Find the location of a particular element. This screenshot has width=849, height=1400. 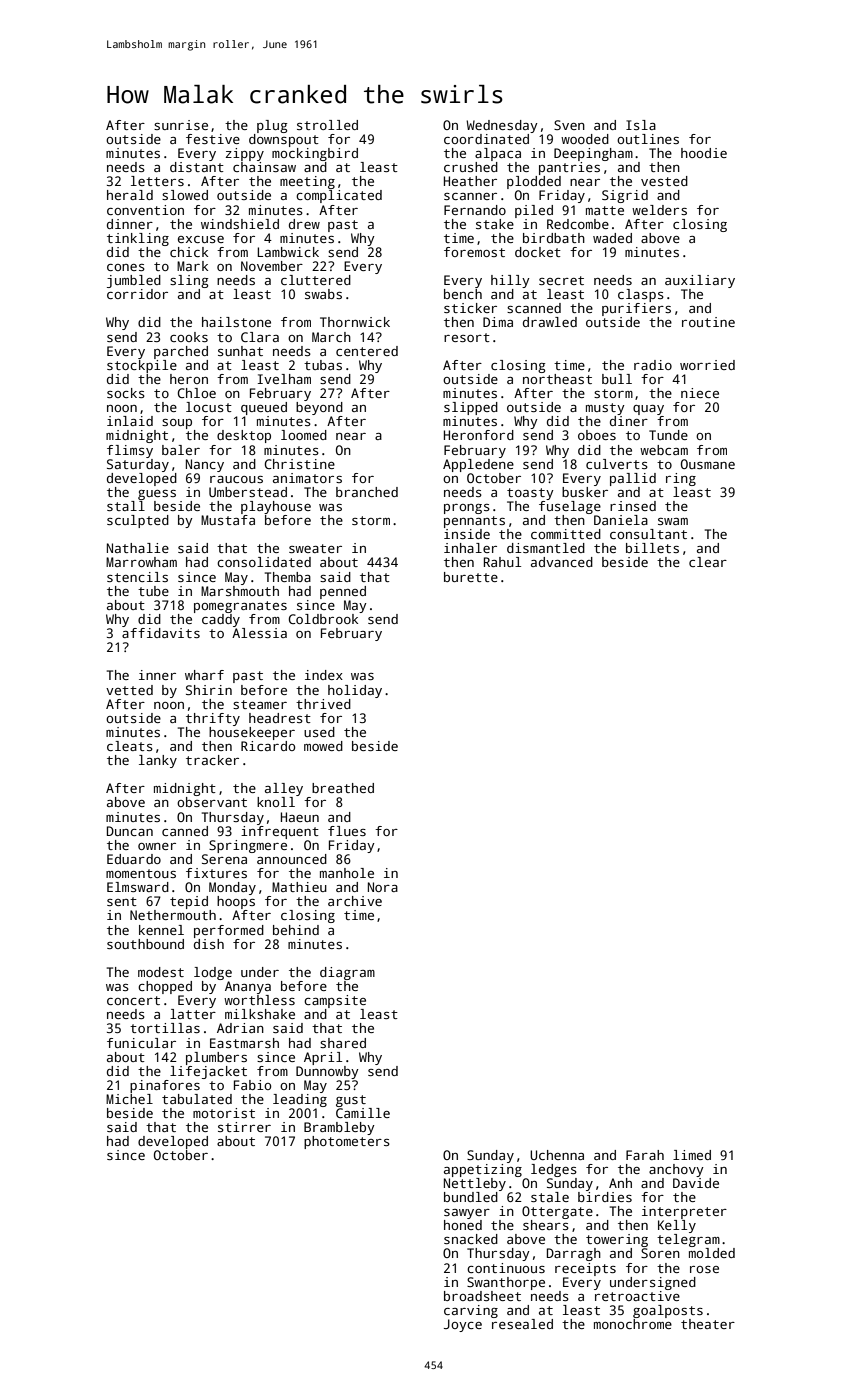

funicular is located at coordinates (141, 1043).
